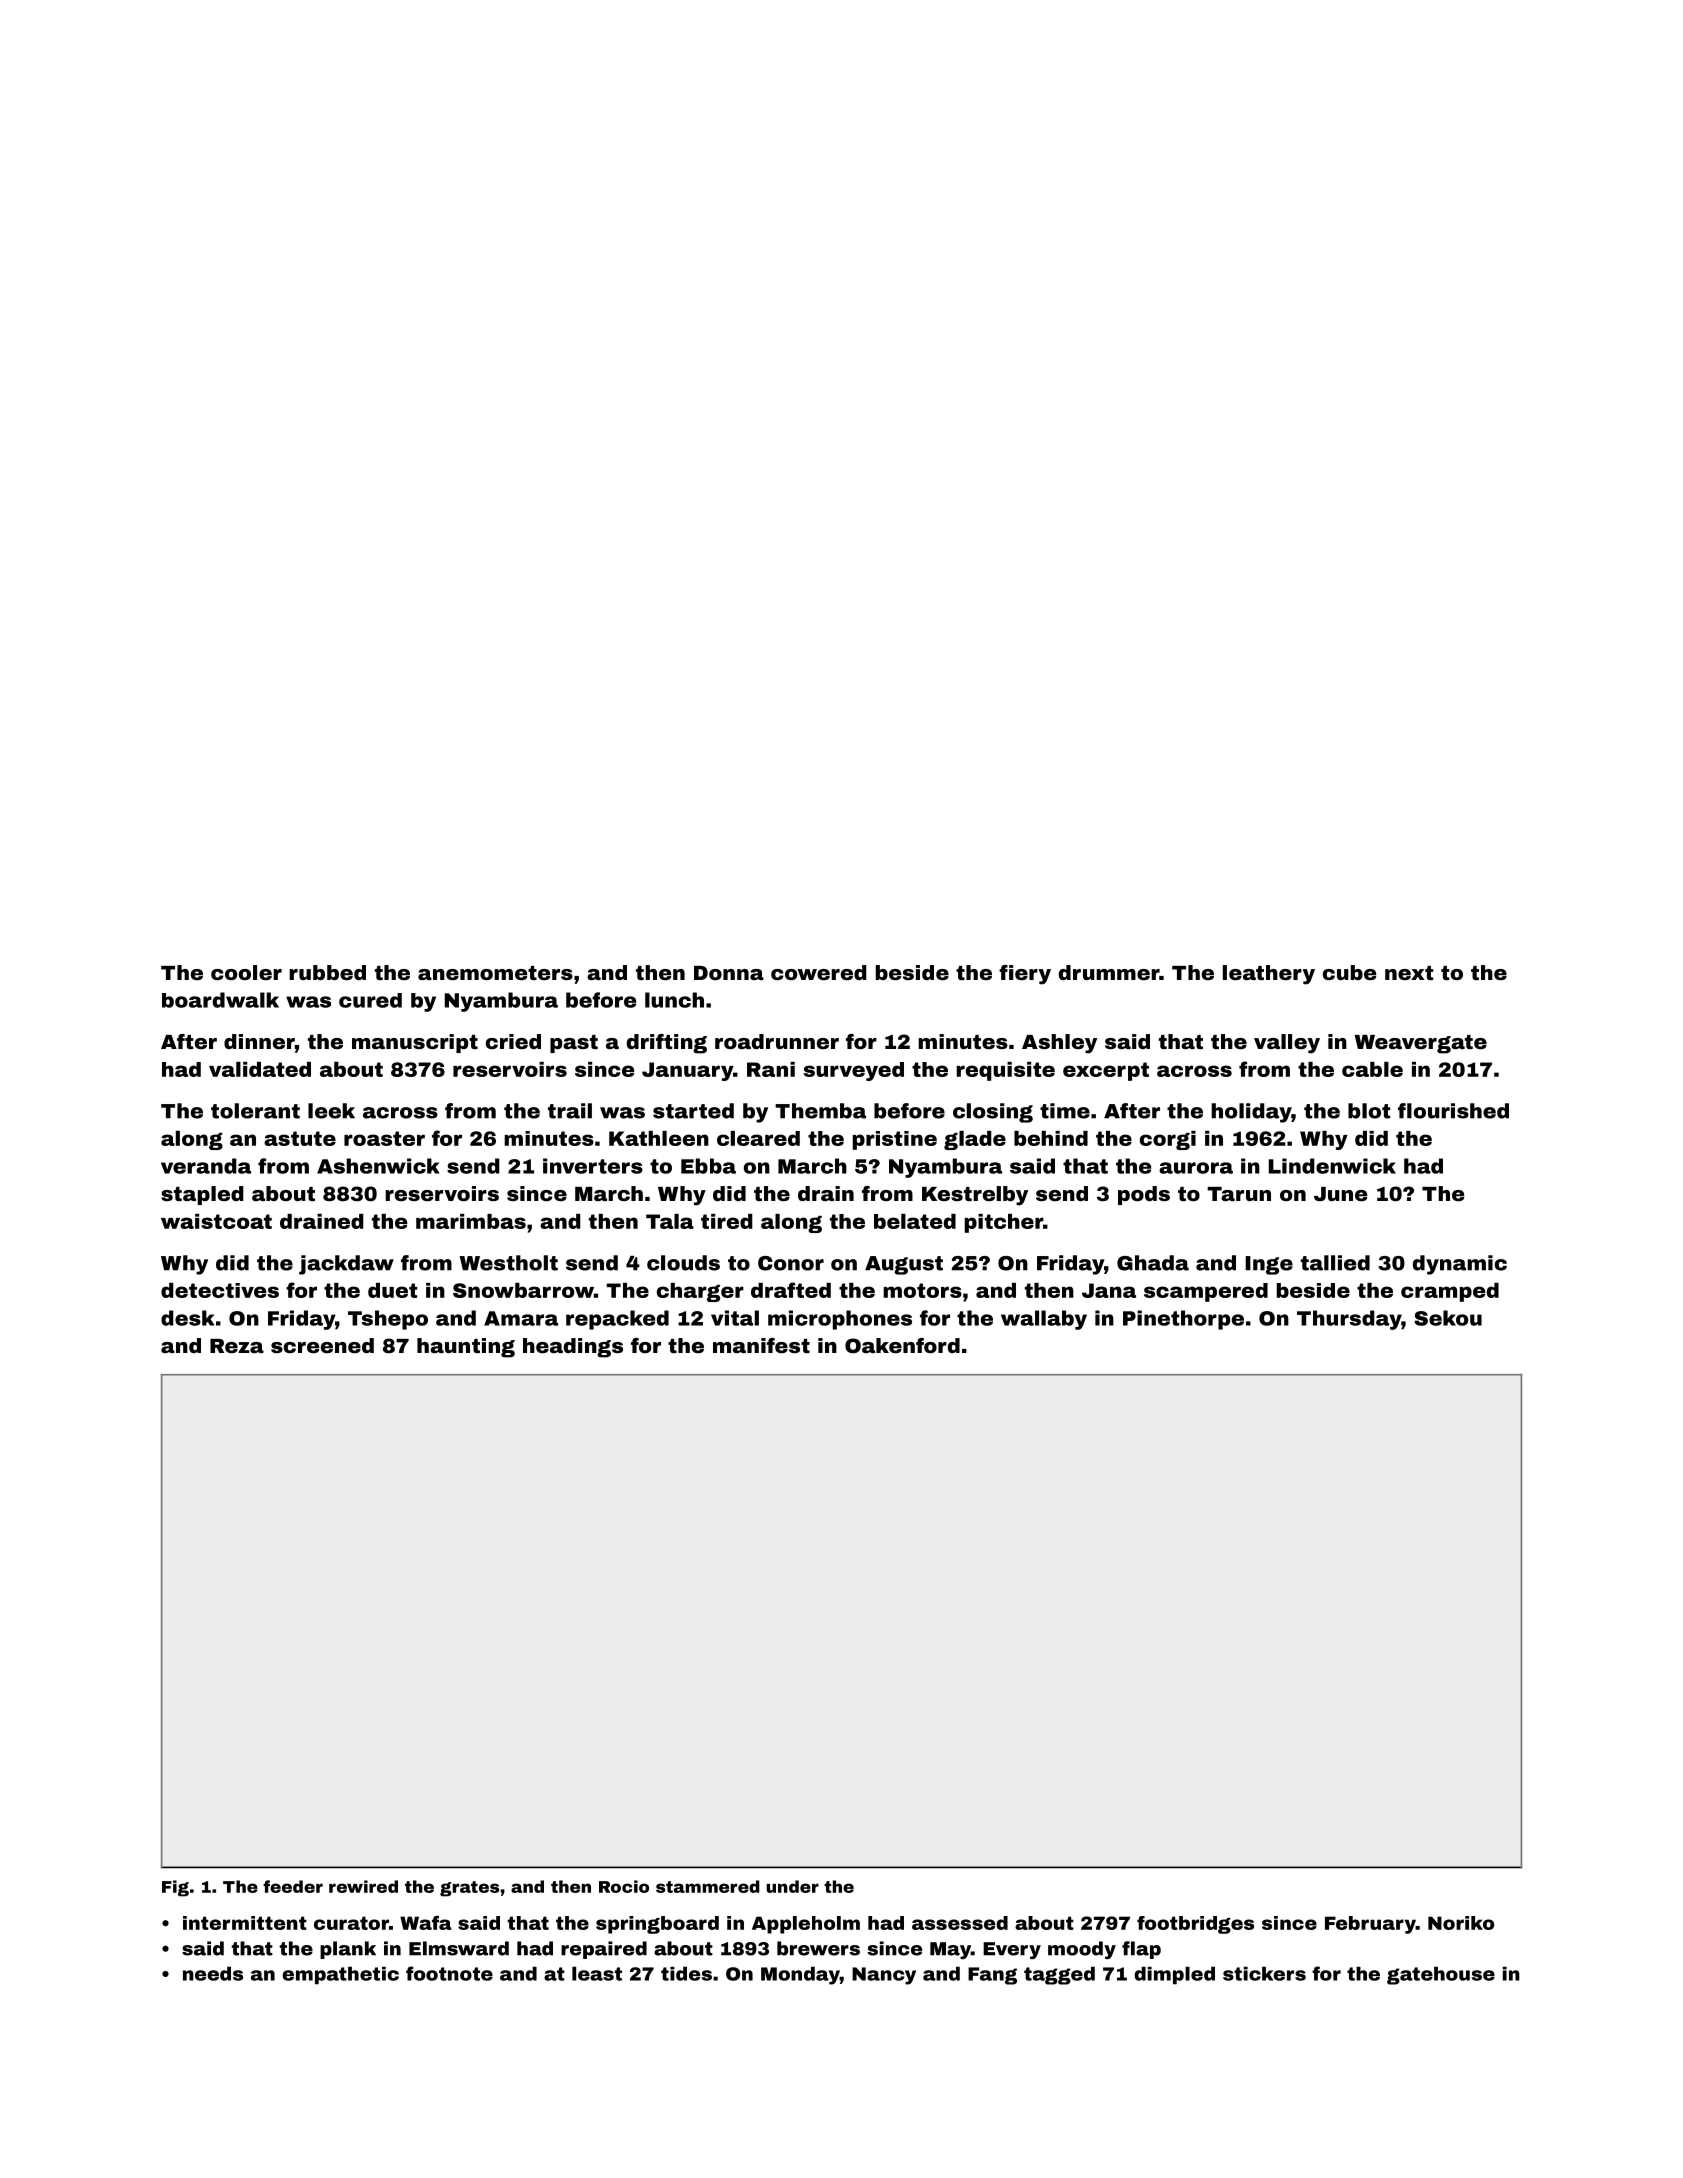  I want to click on trail, so click(570, 1111).
